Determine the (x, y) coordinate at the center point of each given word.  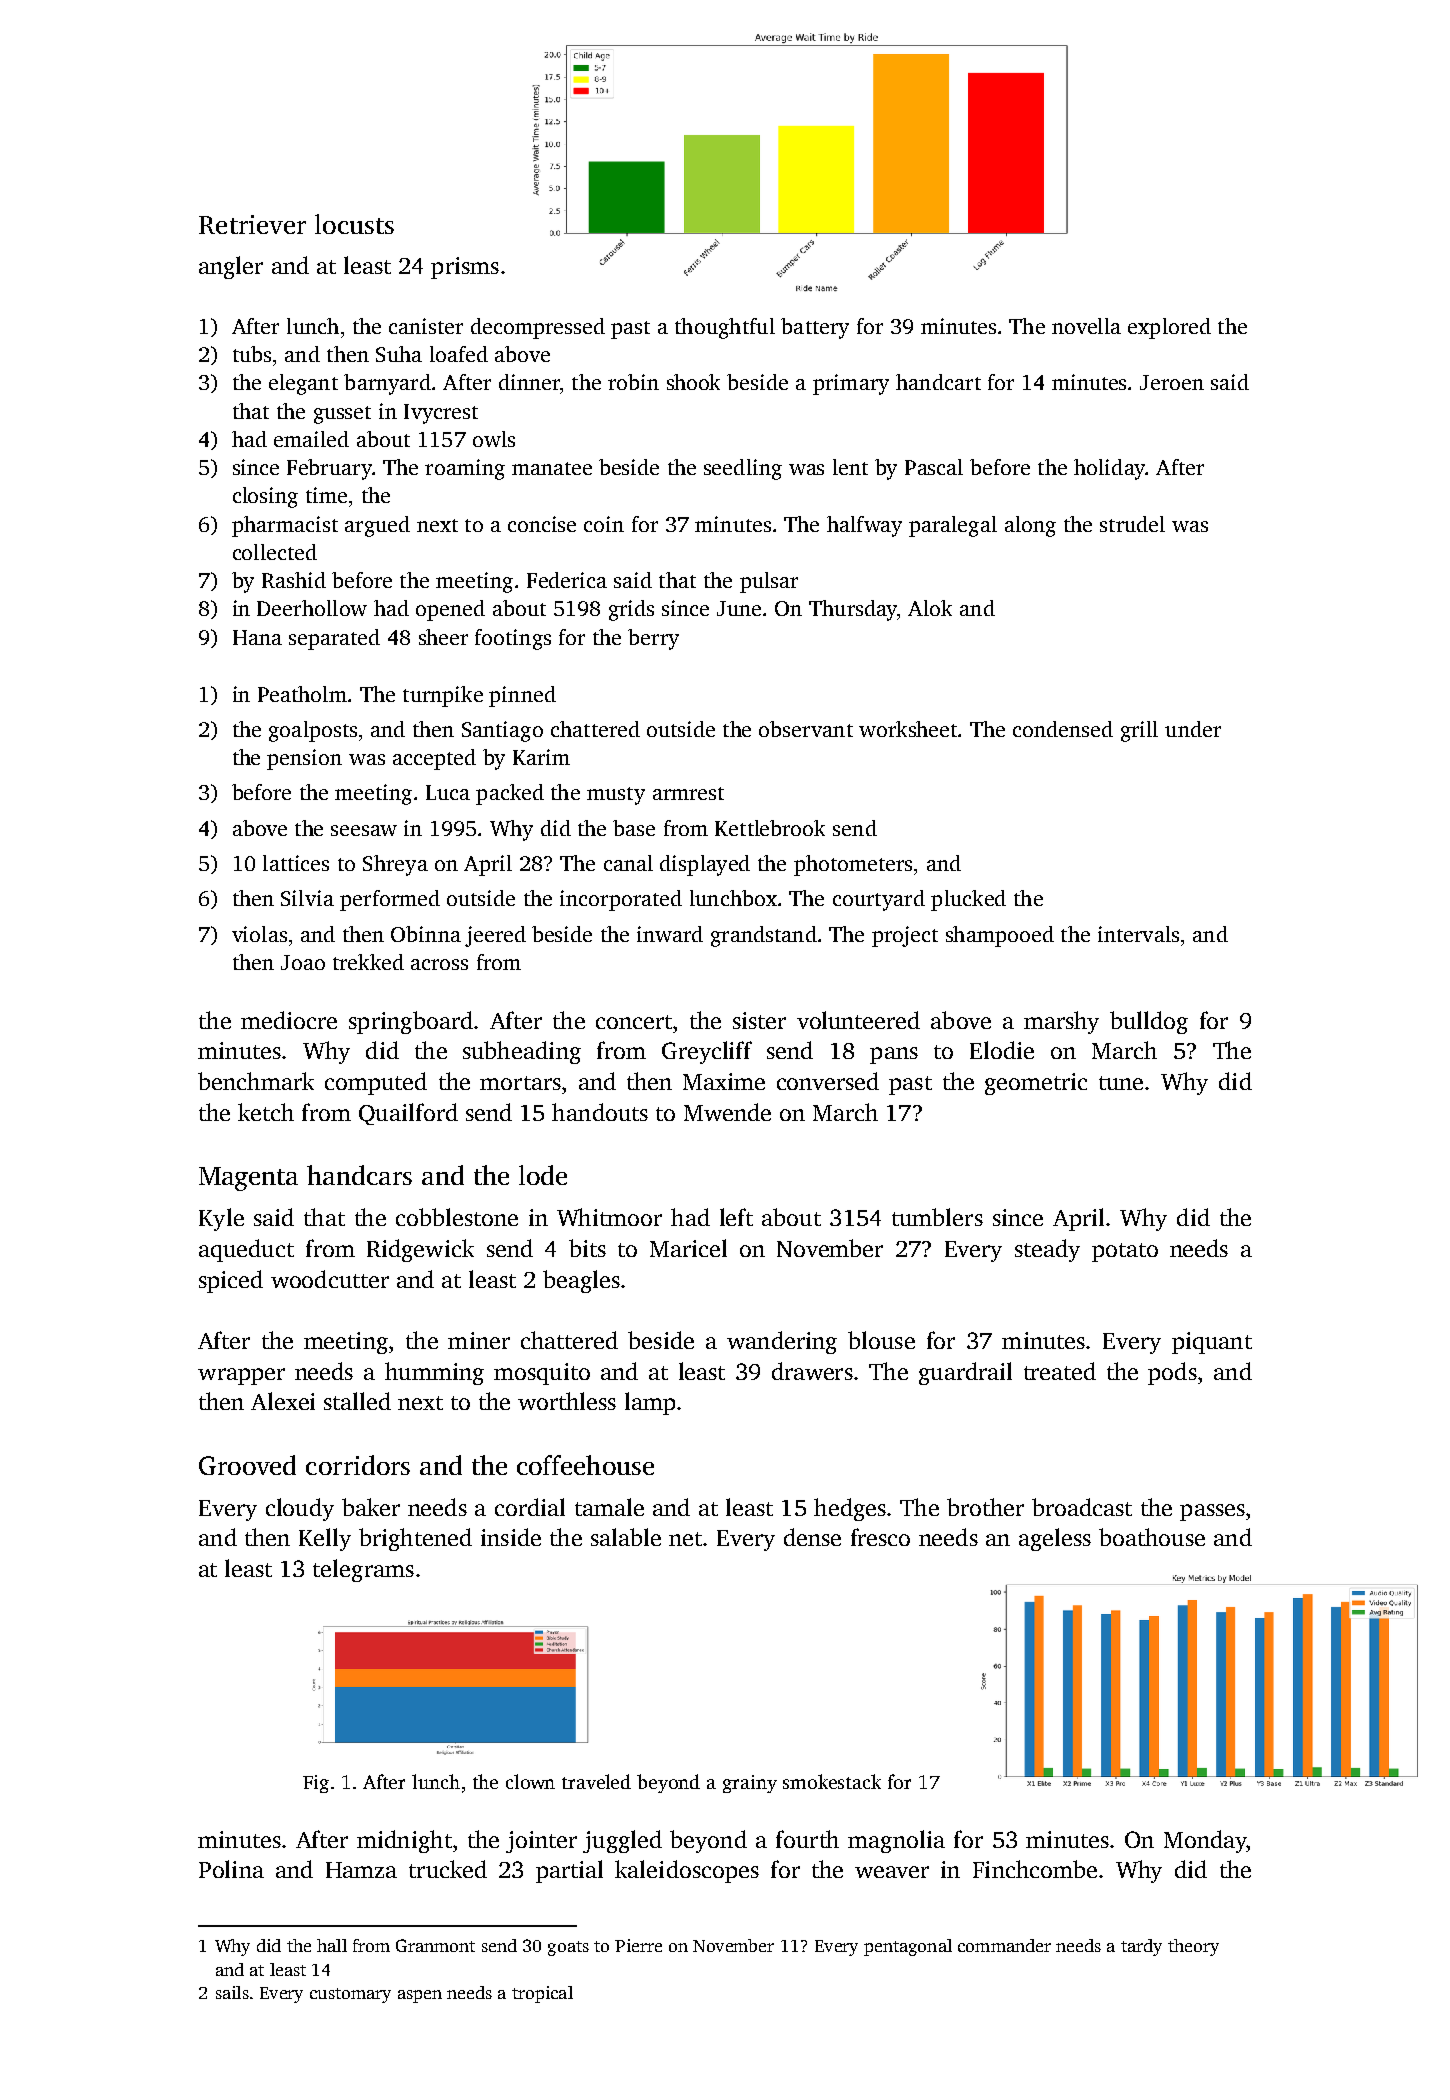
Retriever (252, 224)
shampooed (1000, 936)
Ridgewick (420, 1250)
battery (815, 328)
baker (371, 1507)
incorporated (621, 900)
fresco (880, 1537)
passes (1212, 1512)
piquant (1212, 1343)
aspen (420, 1996)
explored (1169, 328)
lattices (296, 863)
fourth (807, 1839)
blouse (881, 1340)
